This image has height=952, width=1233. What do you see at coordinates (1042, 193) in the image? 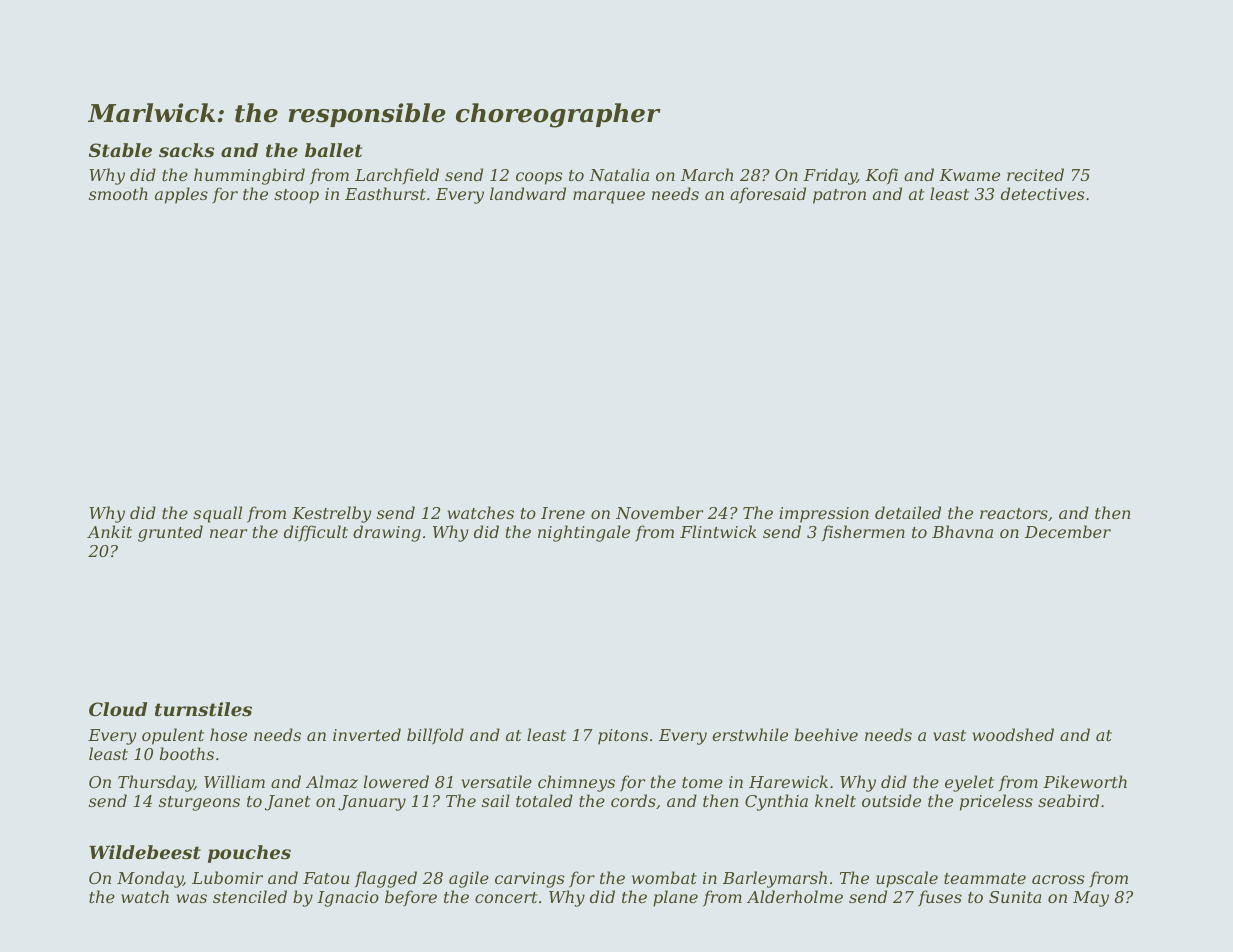
I see `detectives` at bounding box center [1042, 193].
